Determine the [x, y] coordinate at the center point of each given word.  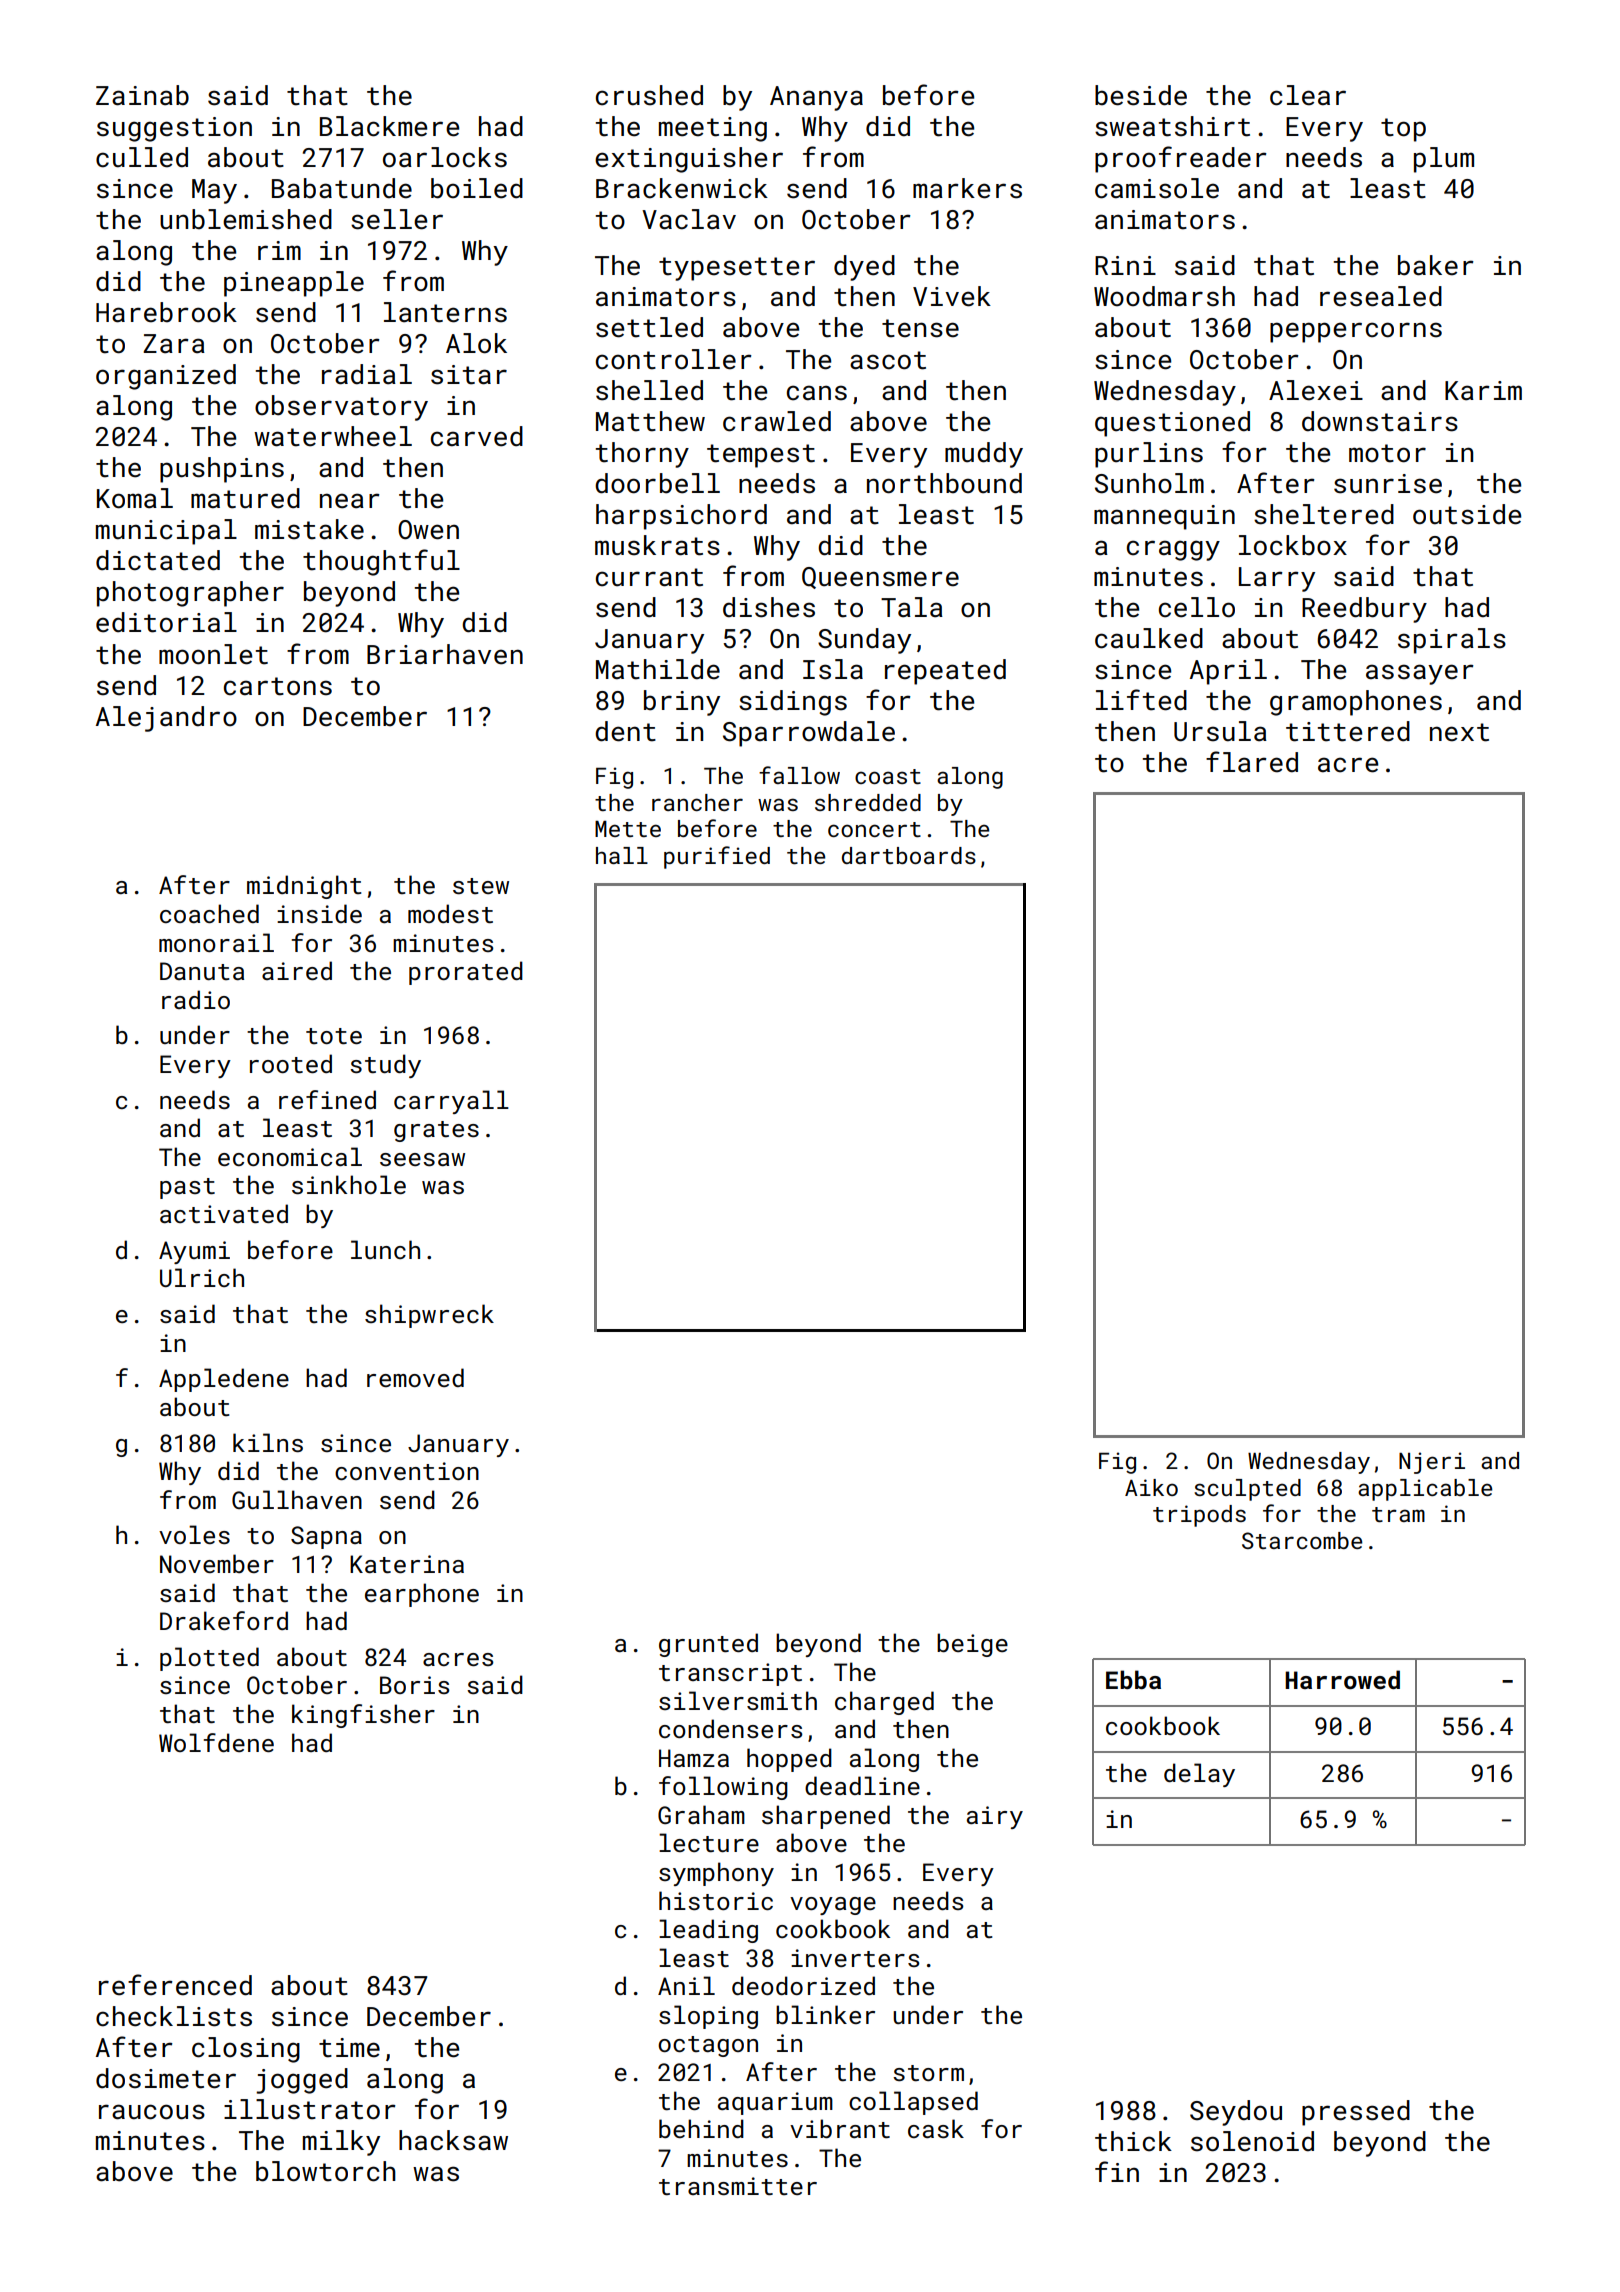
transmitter [738, 2186]
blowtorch [326, 2171]
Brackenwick [682, 188]
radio [196, 999]
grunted [708, 1645]
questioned [1172, 424]
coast [888, 776]
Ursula [1220, 731]
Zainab [142, 95]
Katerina [407, 1564]
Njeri [1432, 1463]
